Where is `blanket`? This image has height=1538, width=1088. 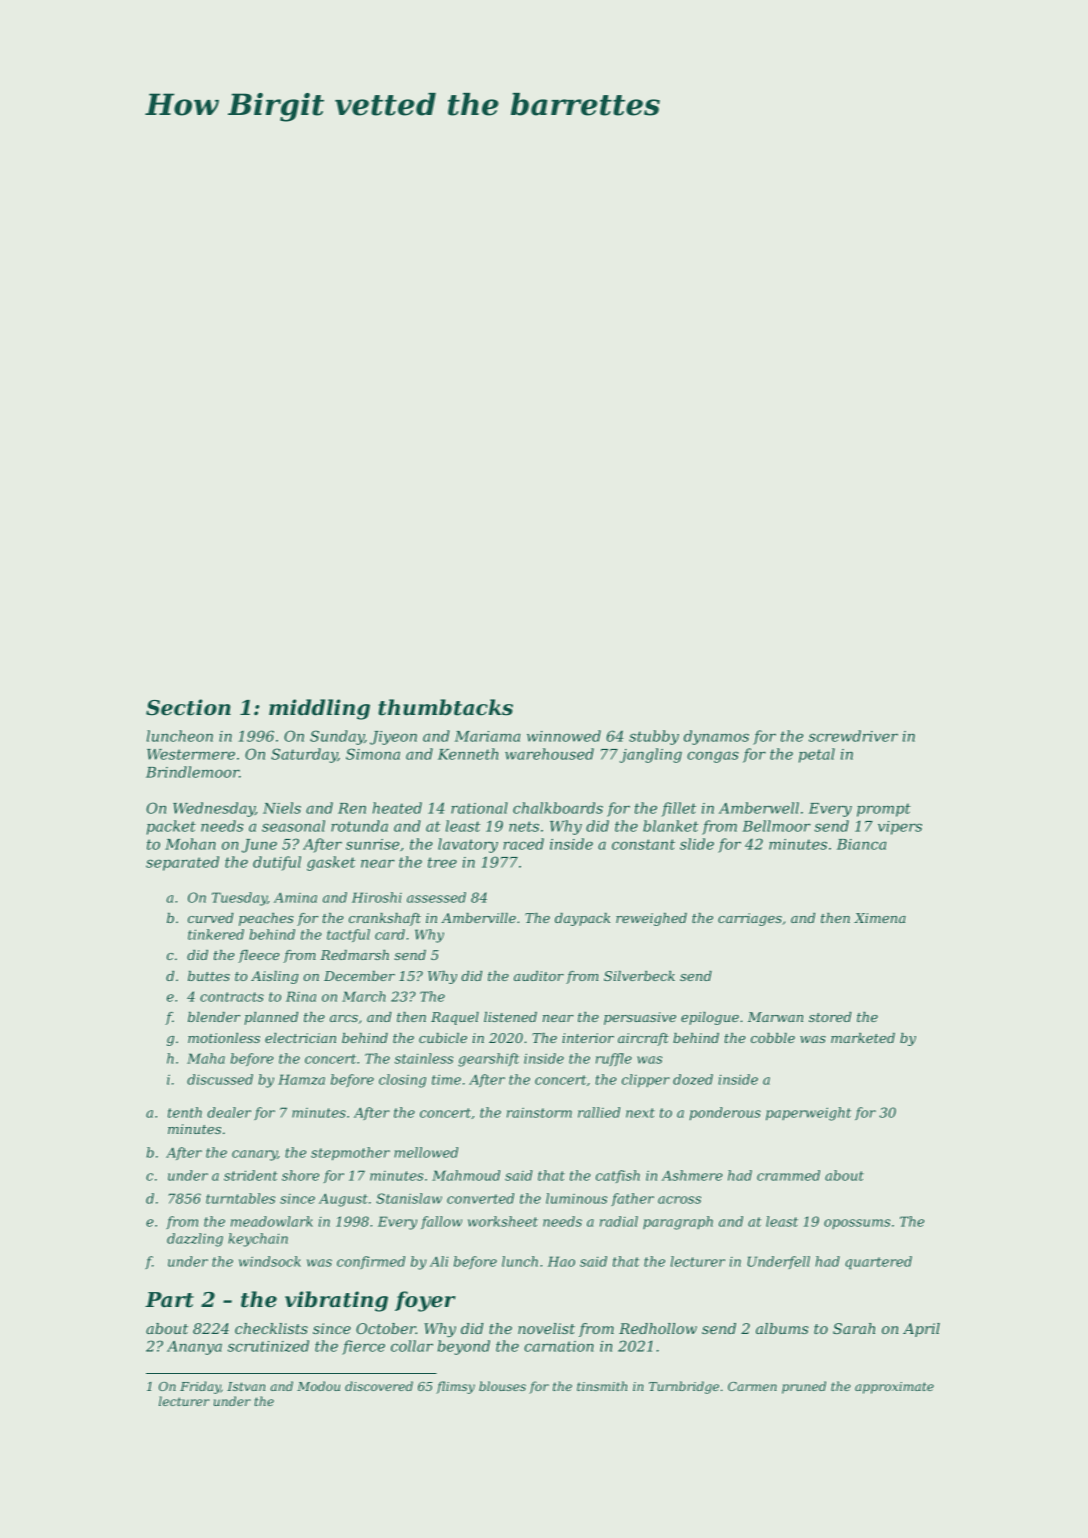 blanket is located at coordinates (670, 826).
